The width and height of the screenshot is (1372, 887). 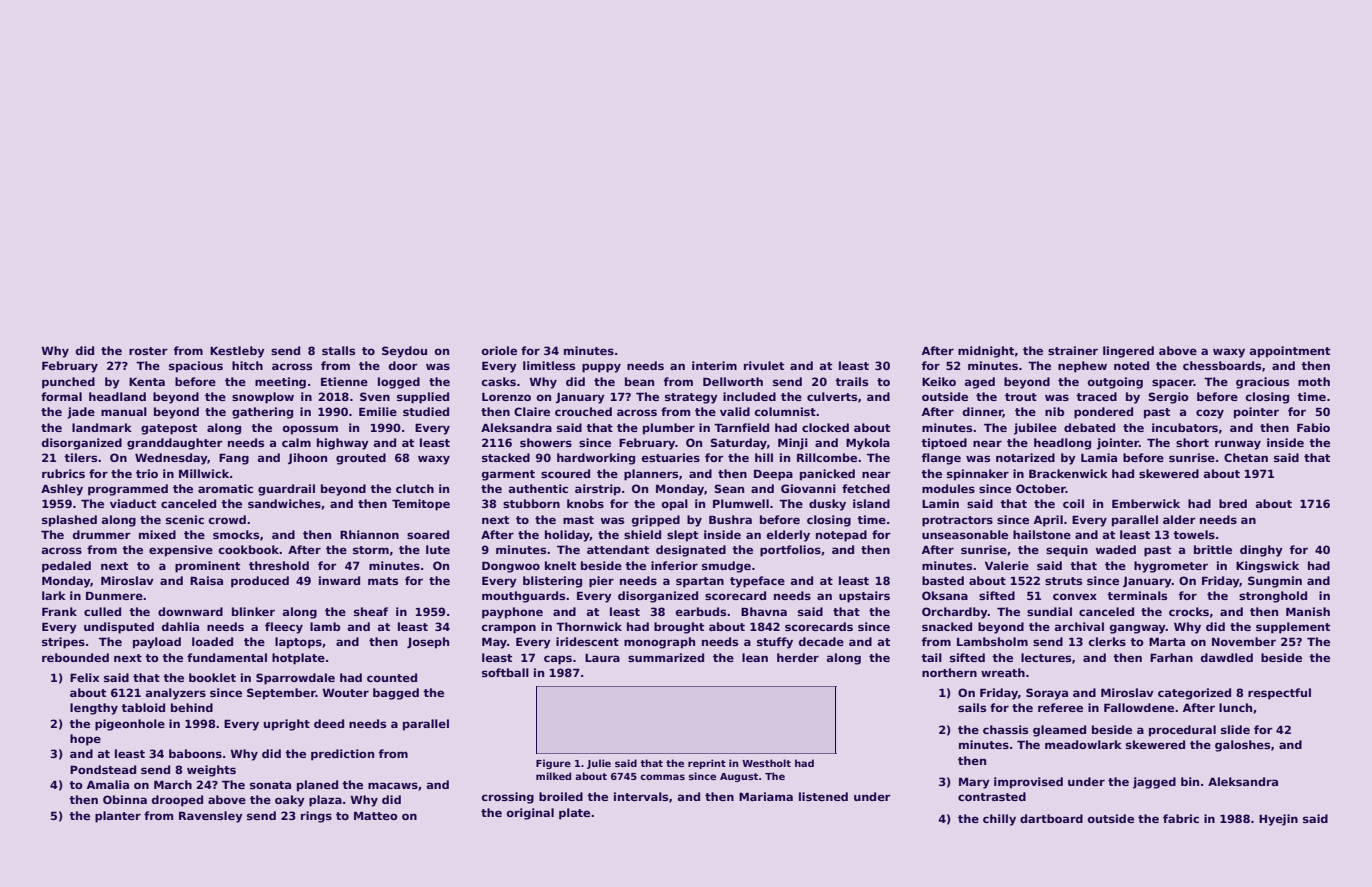 I want to click on gathering, so click(x=262, y=413).
